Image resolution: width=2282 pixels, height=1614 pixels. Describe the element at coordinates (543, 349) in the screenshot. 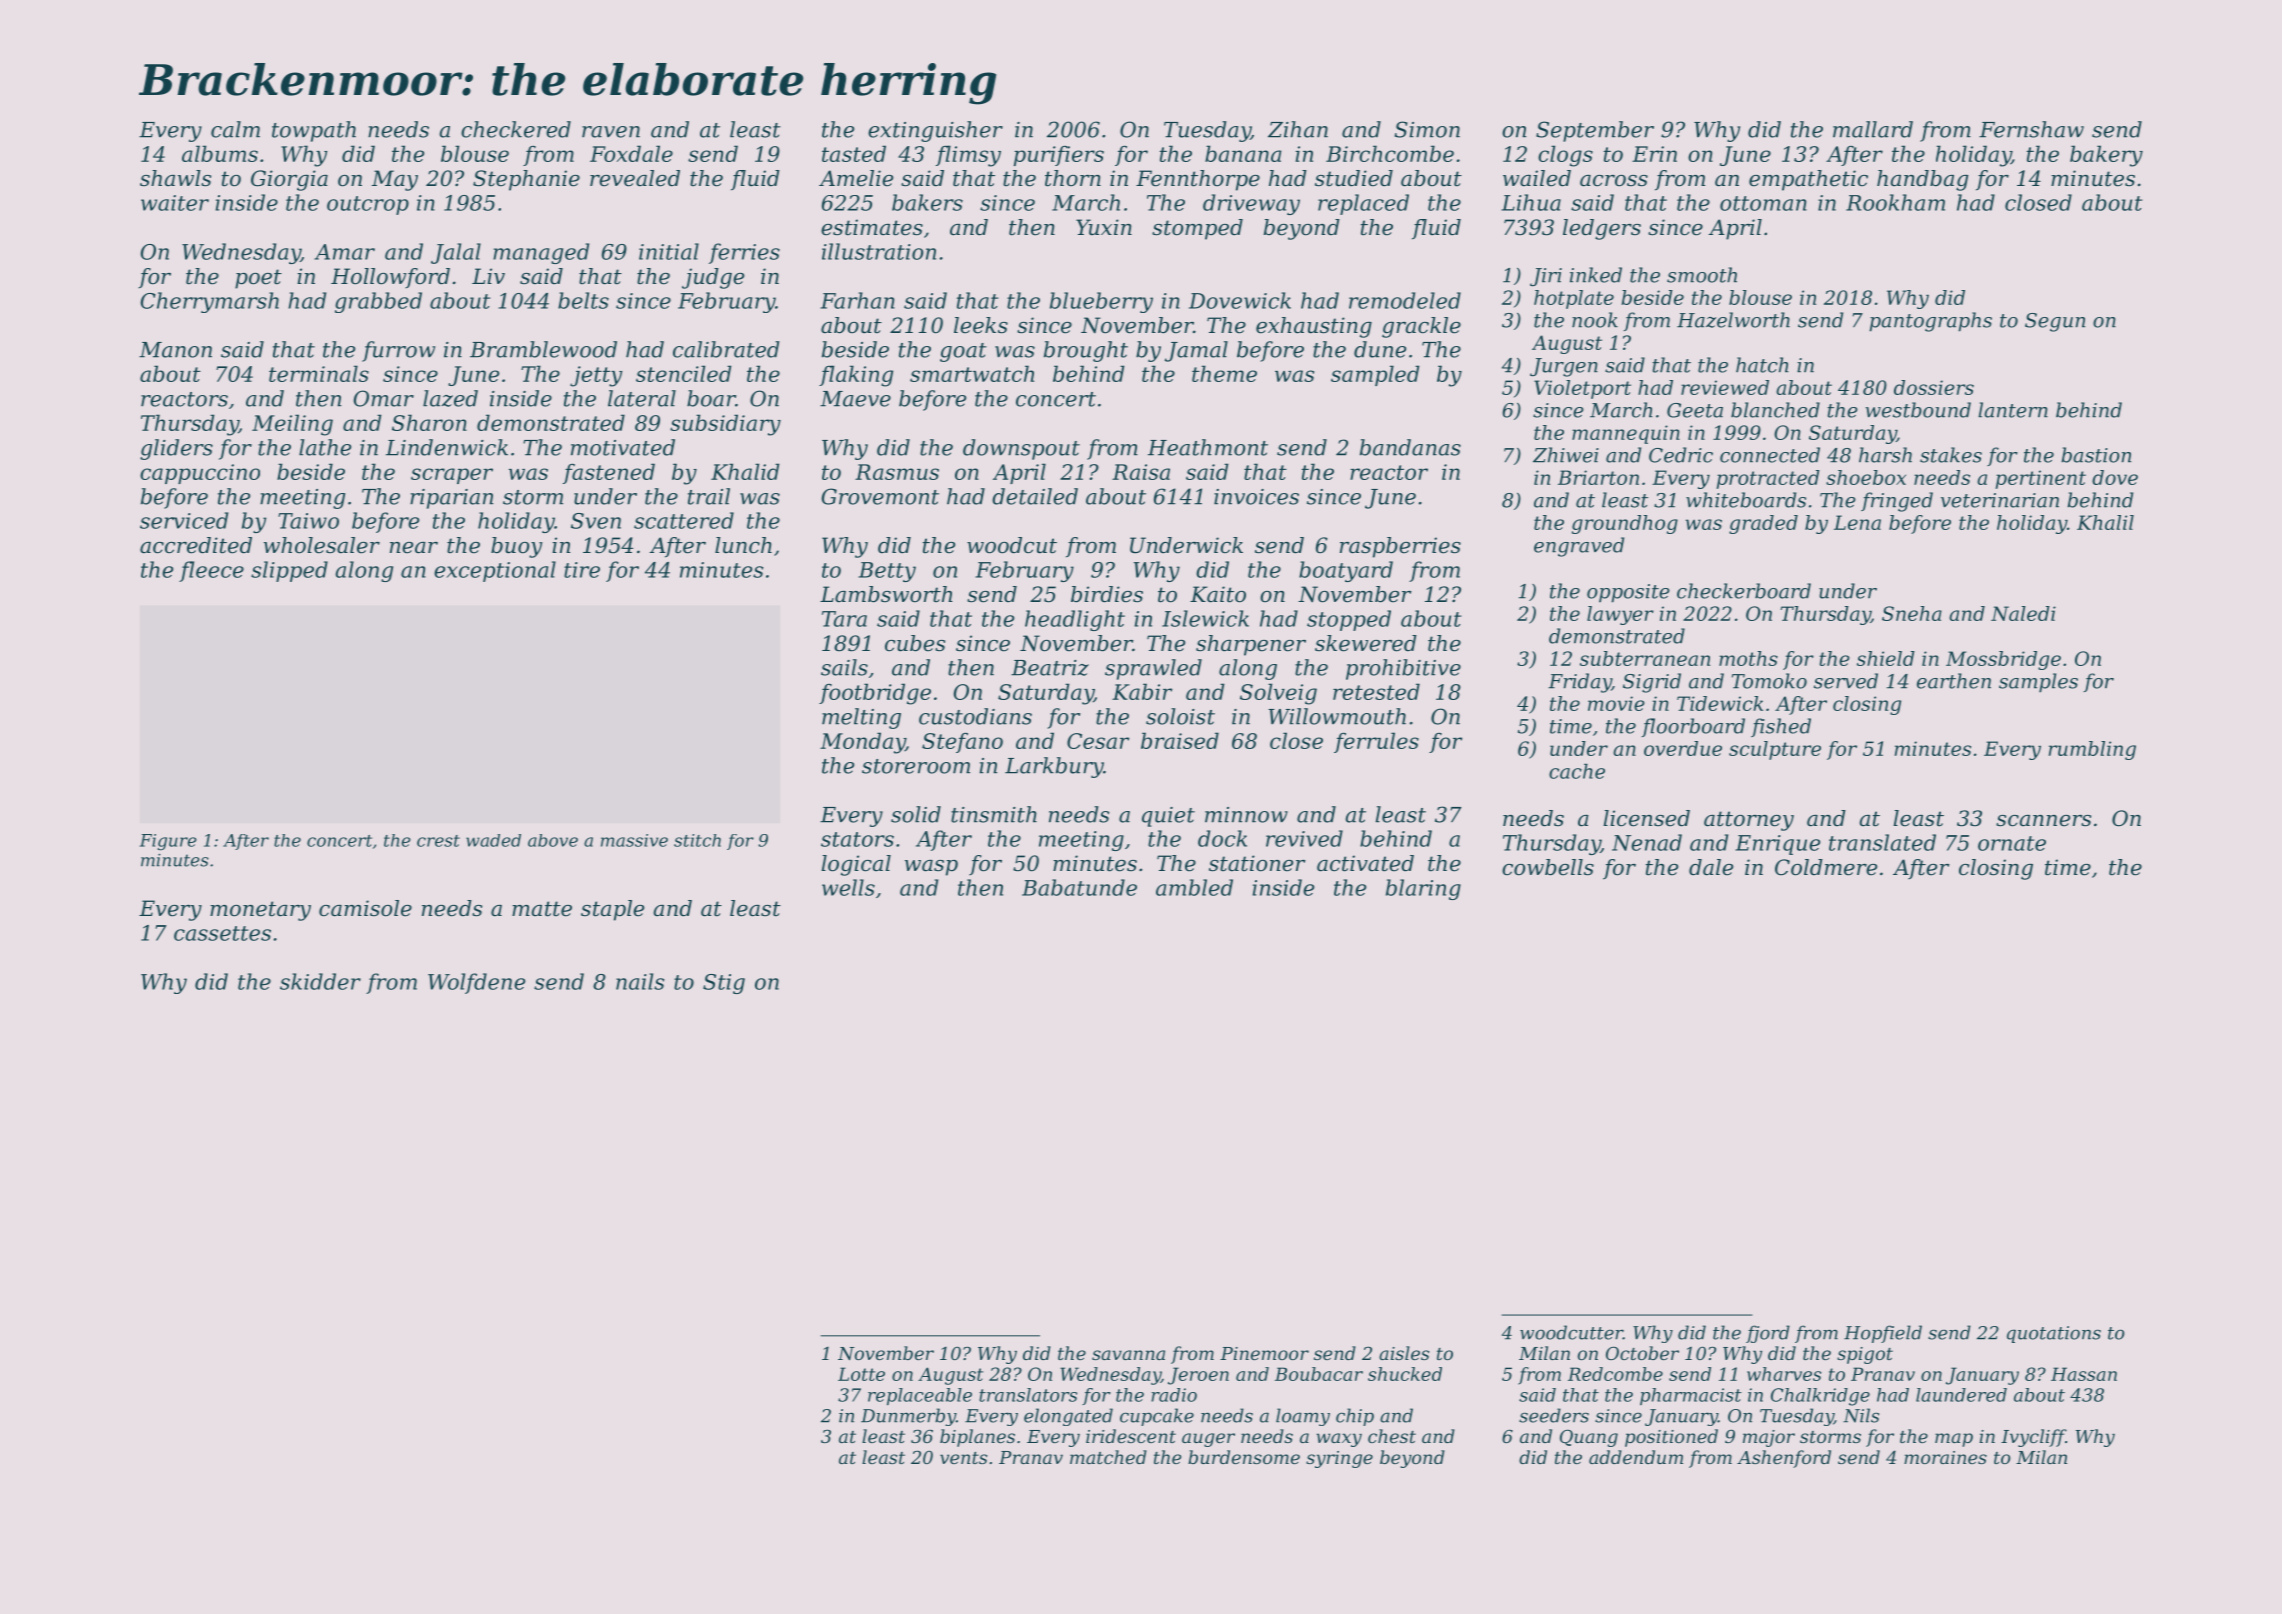

I see `Bramblewood` at that location.
